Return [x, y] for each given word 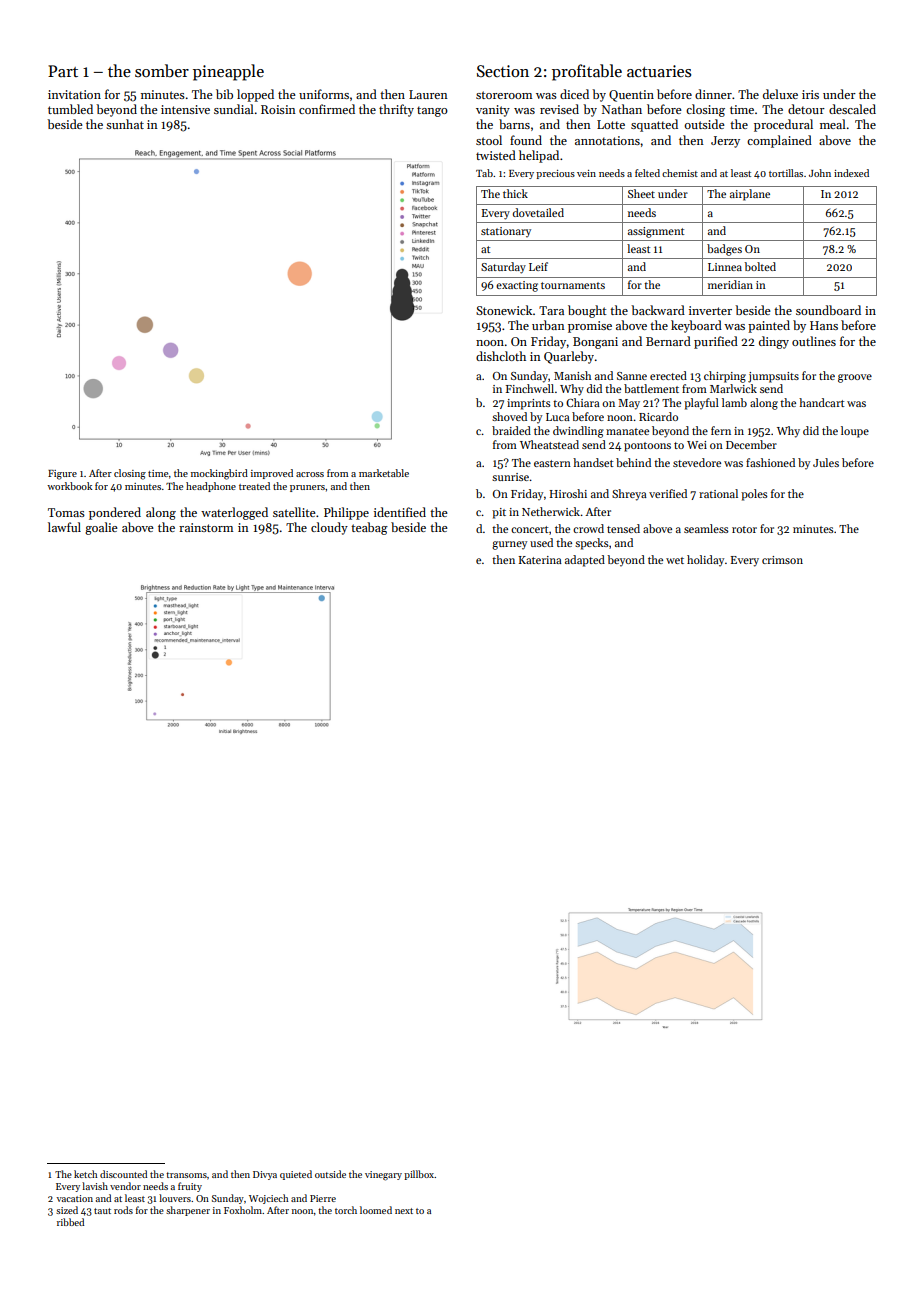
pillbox [419, 1175]
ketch [86, 1174]
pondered [115, 513]
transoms [186, 1175]
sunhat [125, 124]
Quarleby [569, 357]
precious [555, 174]
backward [658, 310]
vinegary [383, 1176]
